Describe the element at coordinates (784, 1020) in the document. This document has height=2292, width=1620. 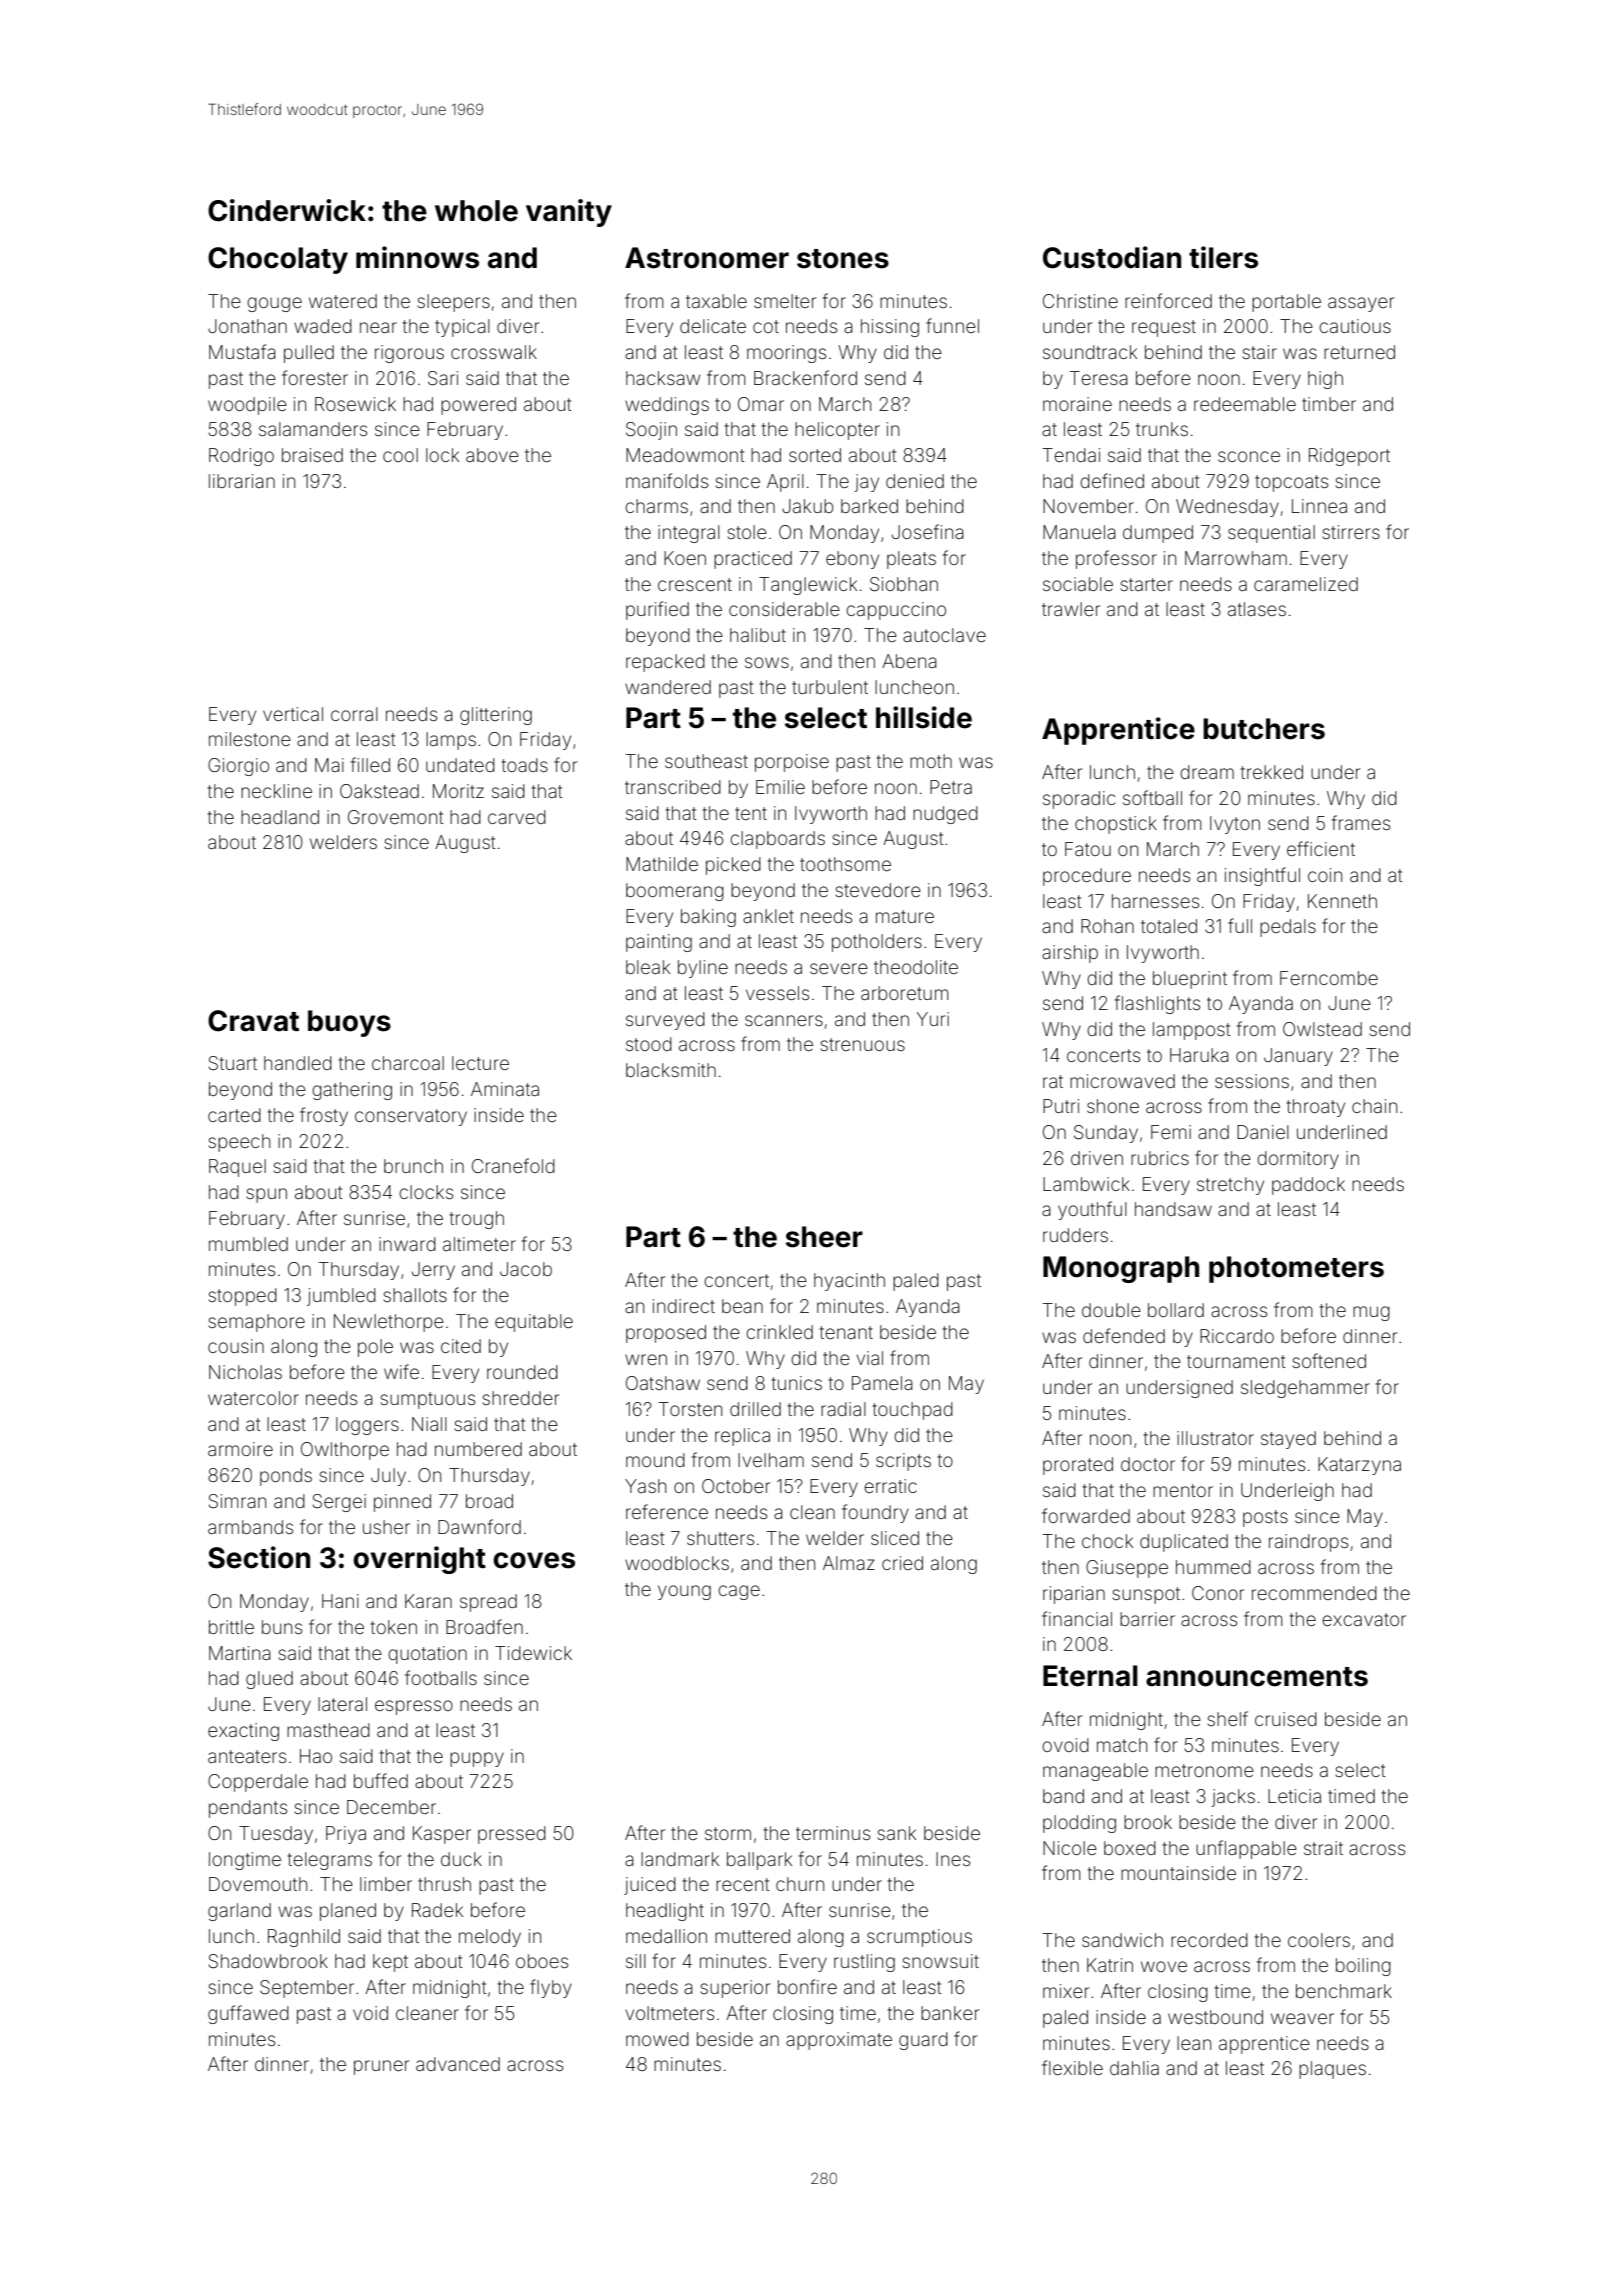
I see `scanners` at that location.
